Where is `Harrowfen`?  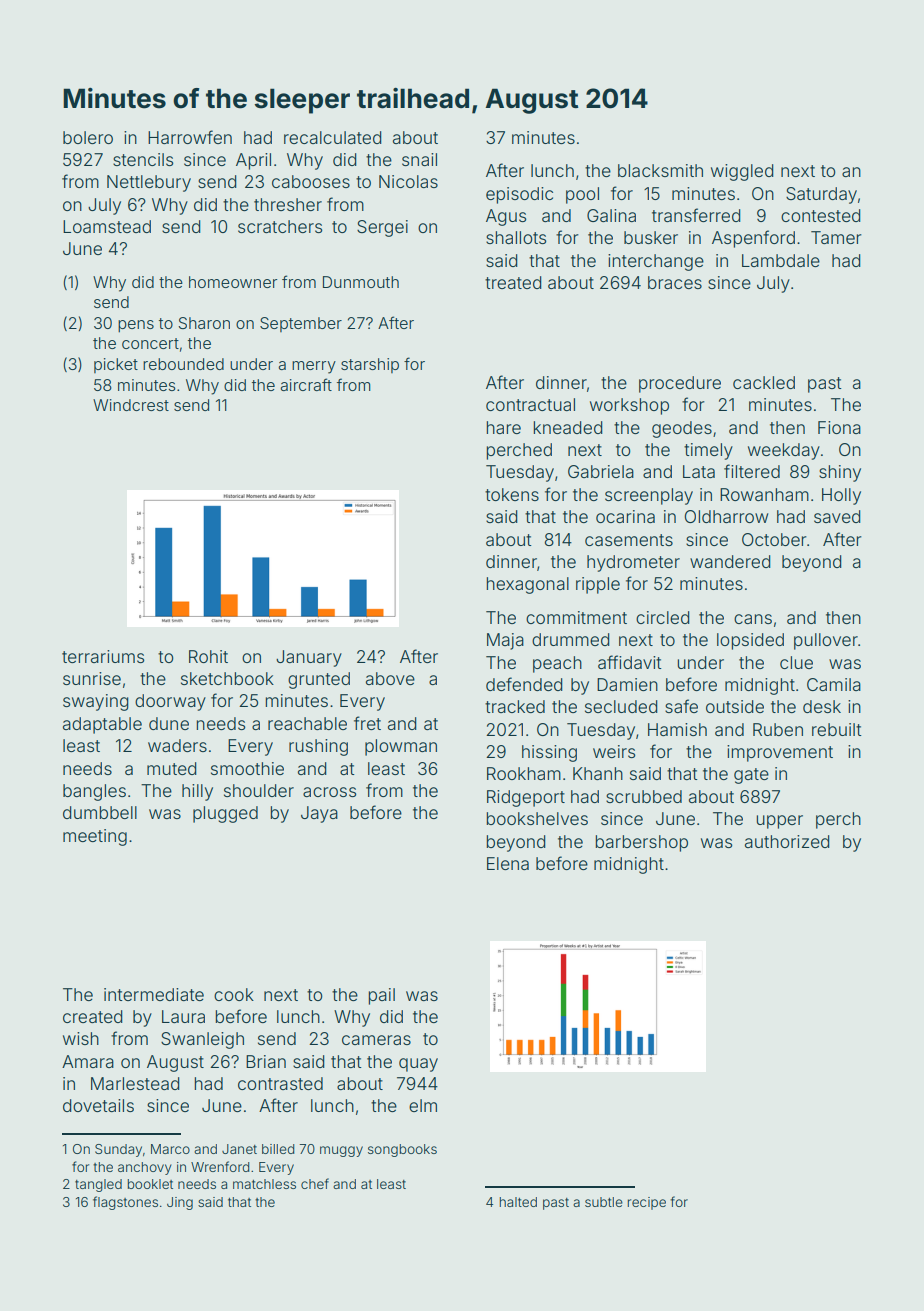 Harrowfen is located at coordinates (190, 137).
